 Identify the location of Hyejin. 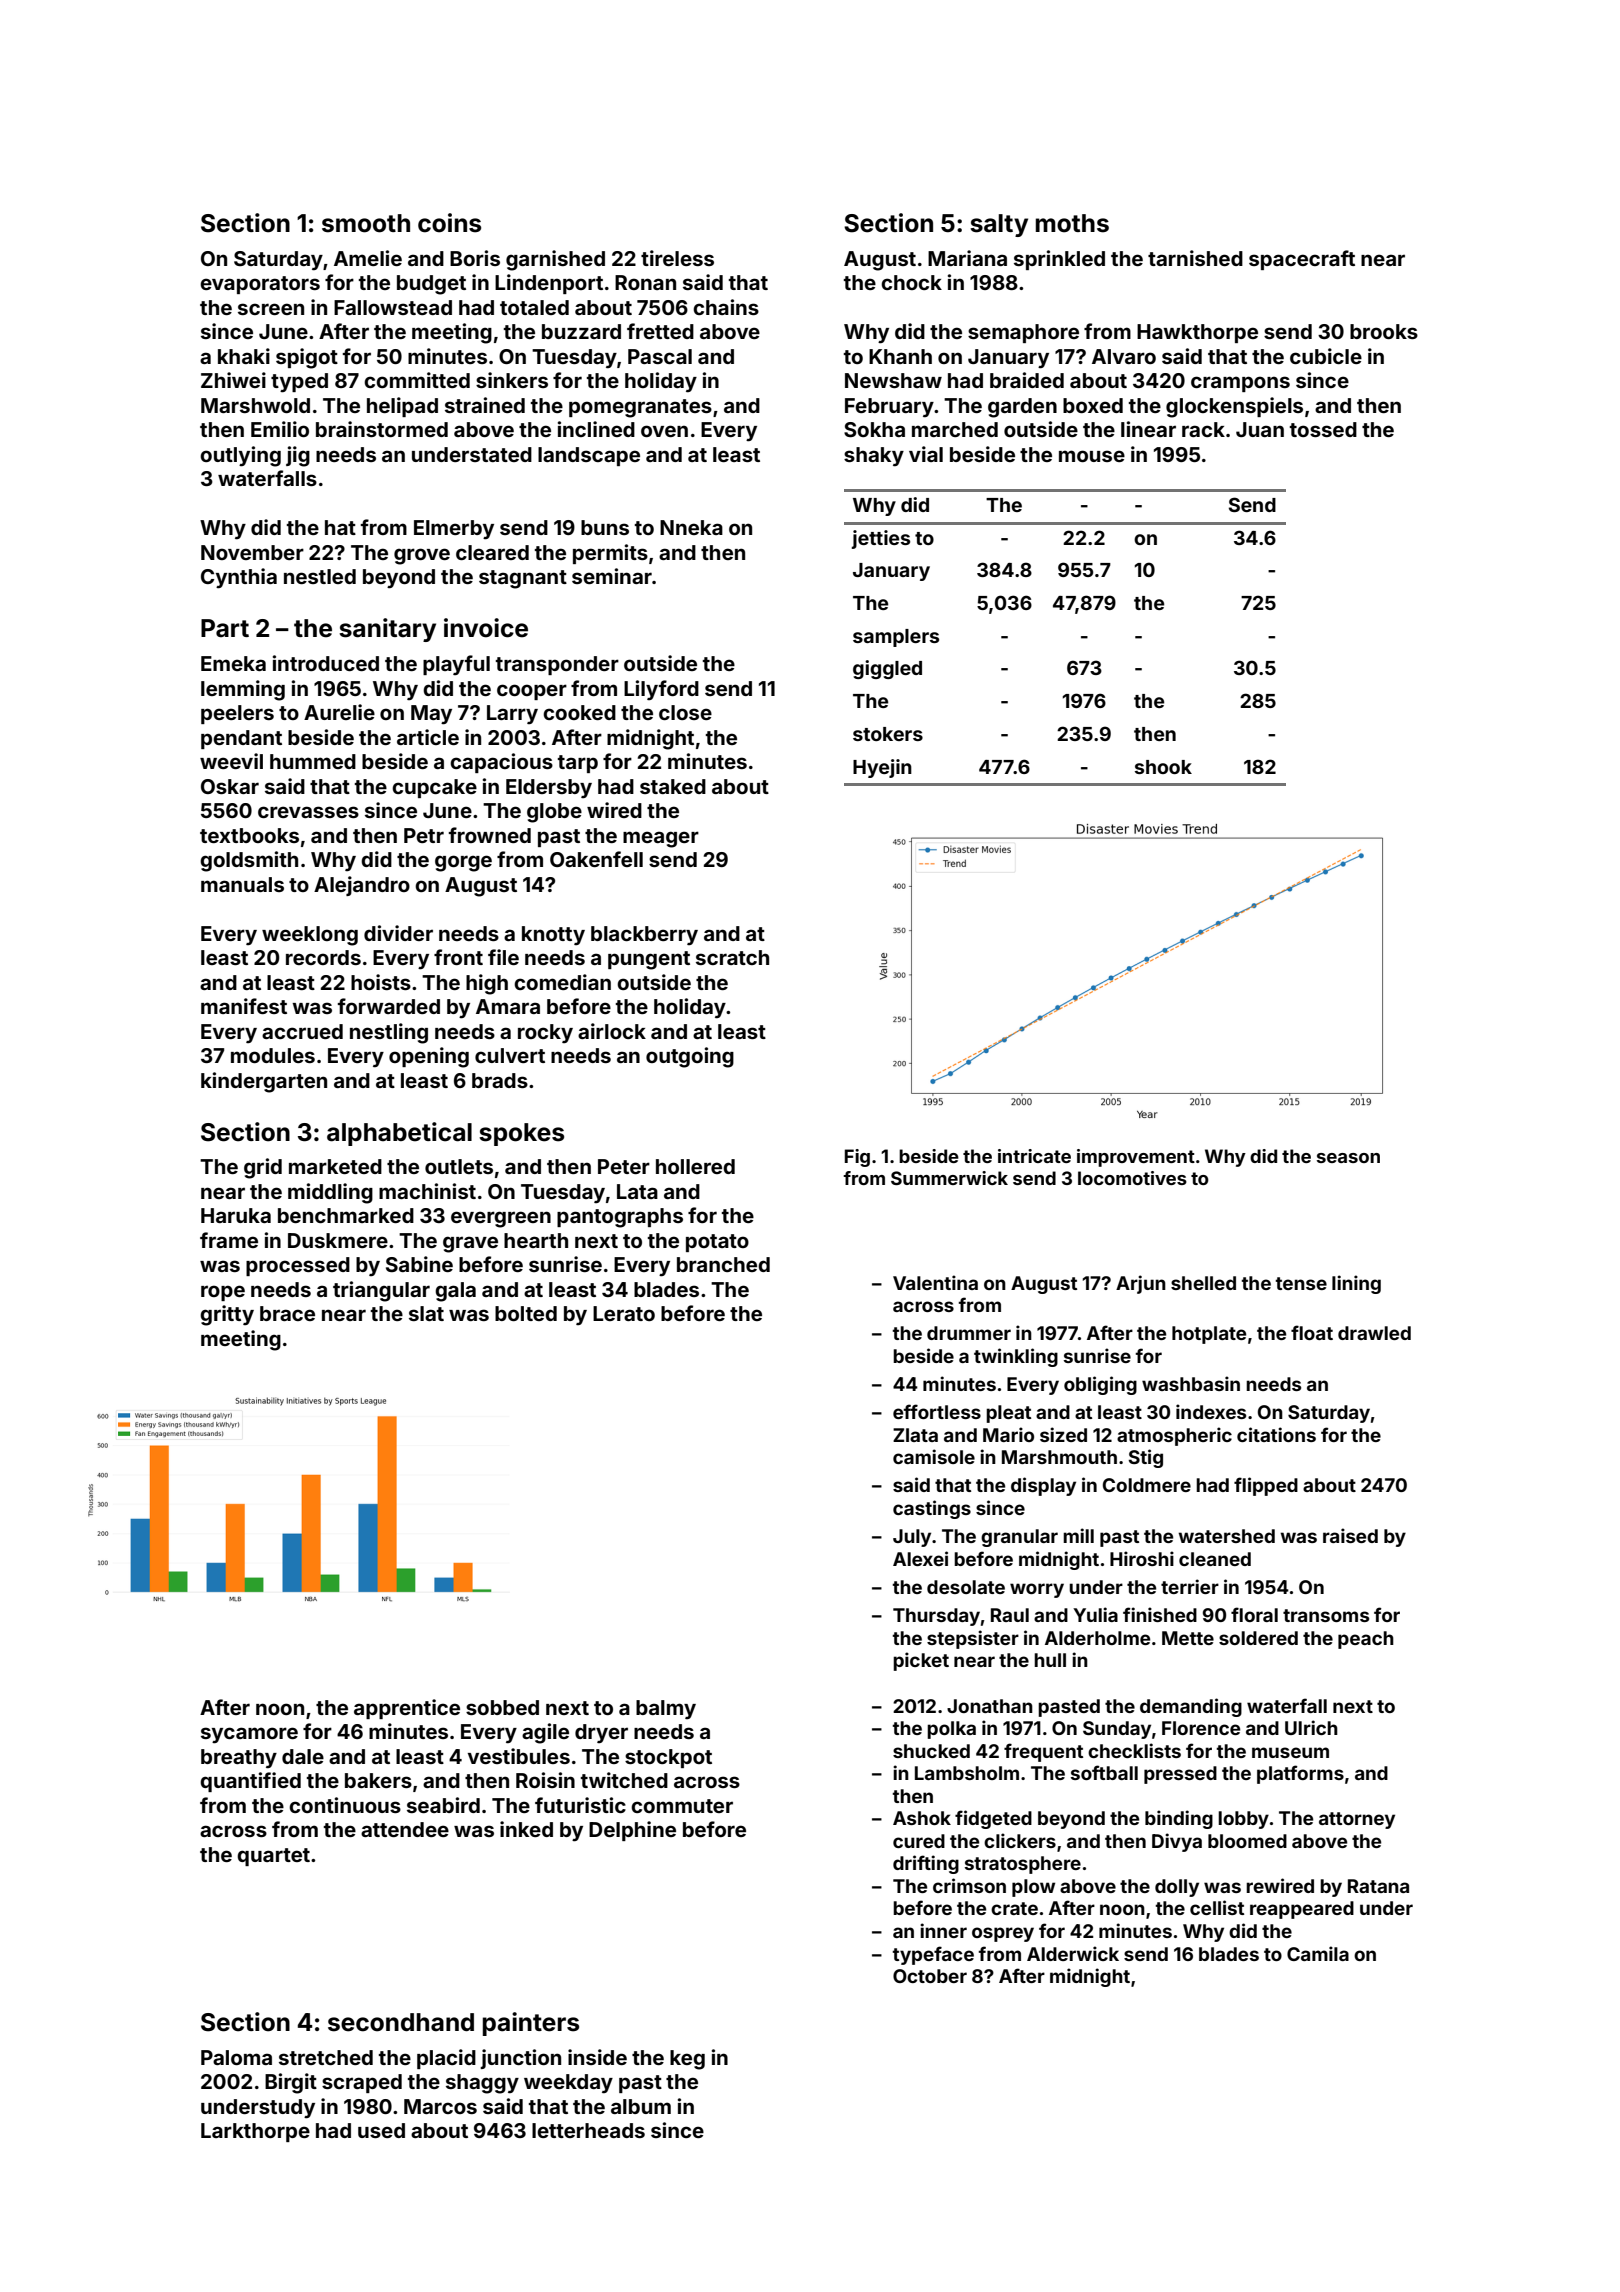
(882, 768).
